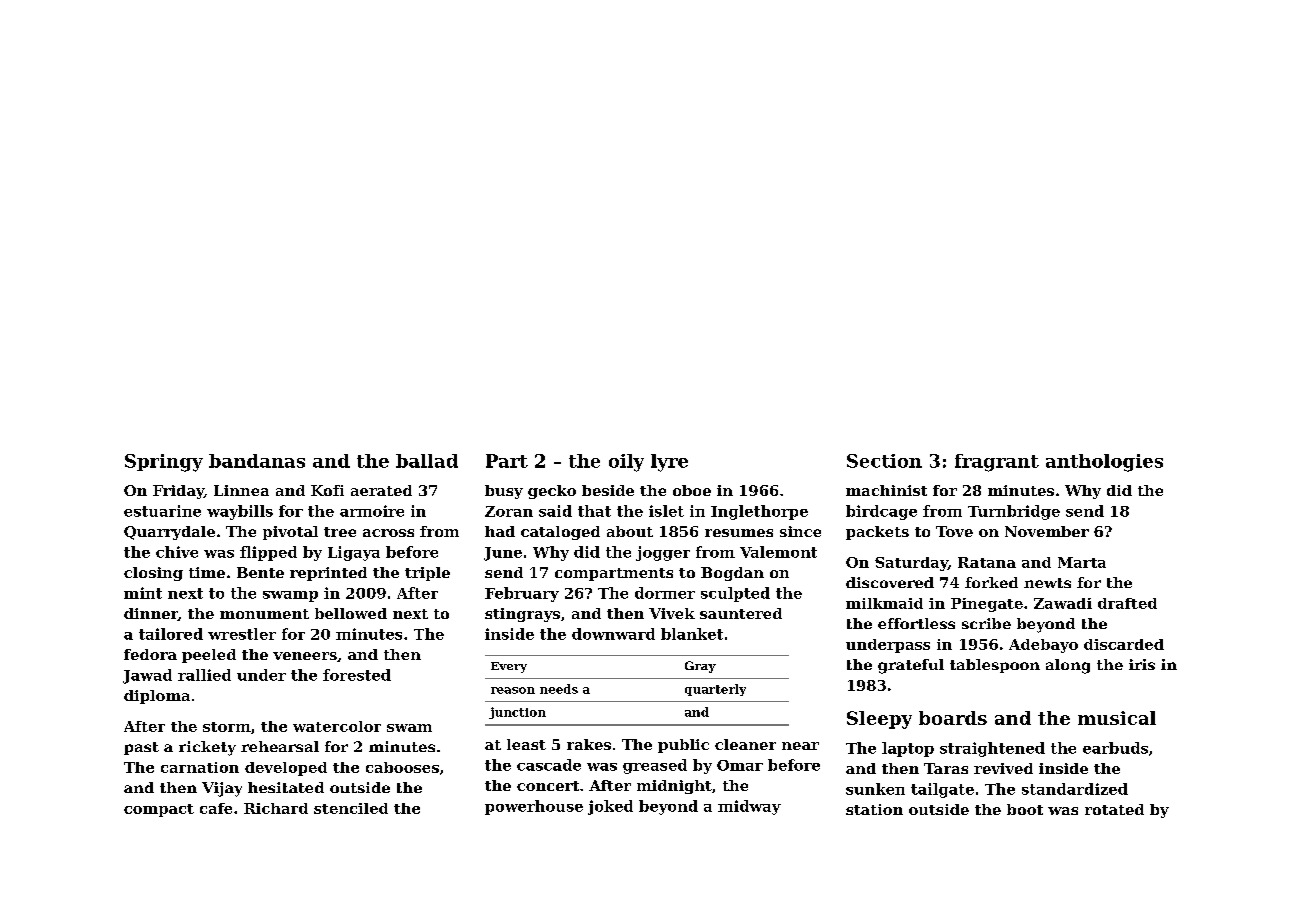 This document has height=924, width=1308. What do you see at coordinates (513, 690) in the document?
I see `reason` at bounding box center [513, 690].
